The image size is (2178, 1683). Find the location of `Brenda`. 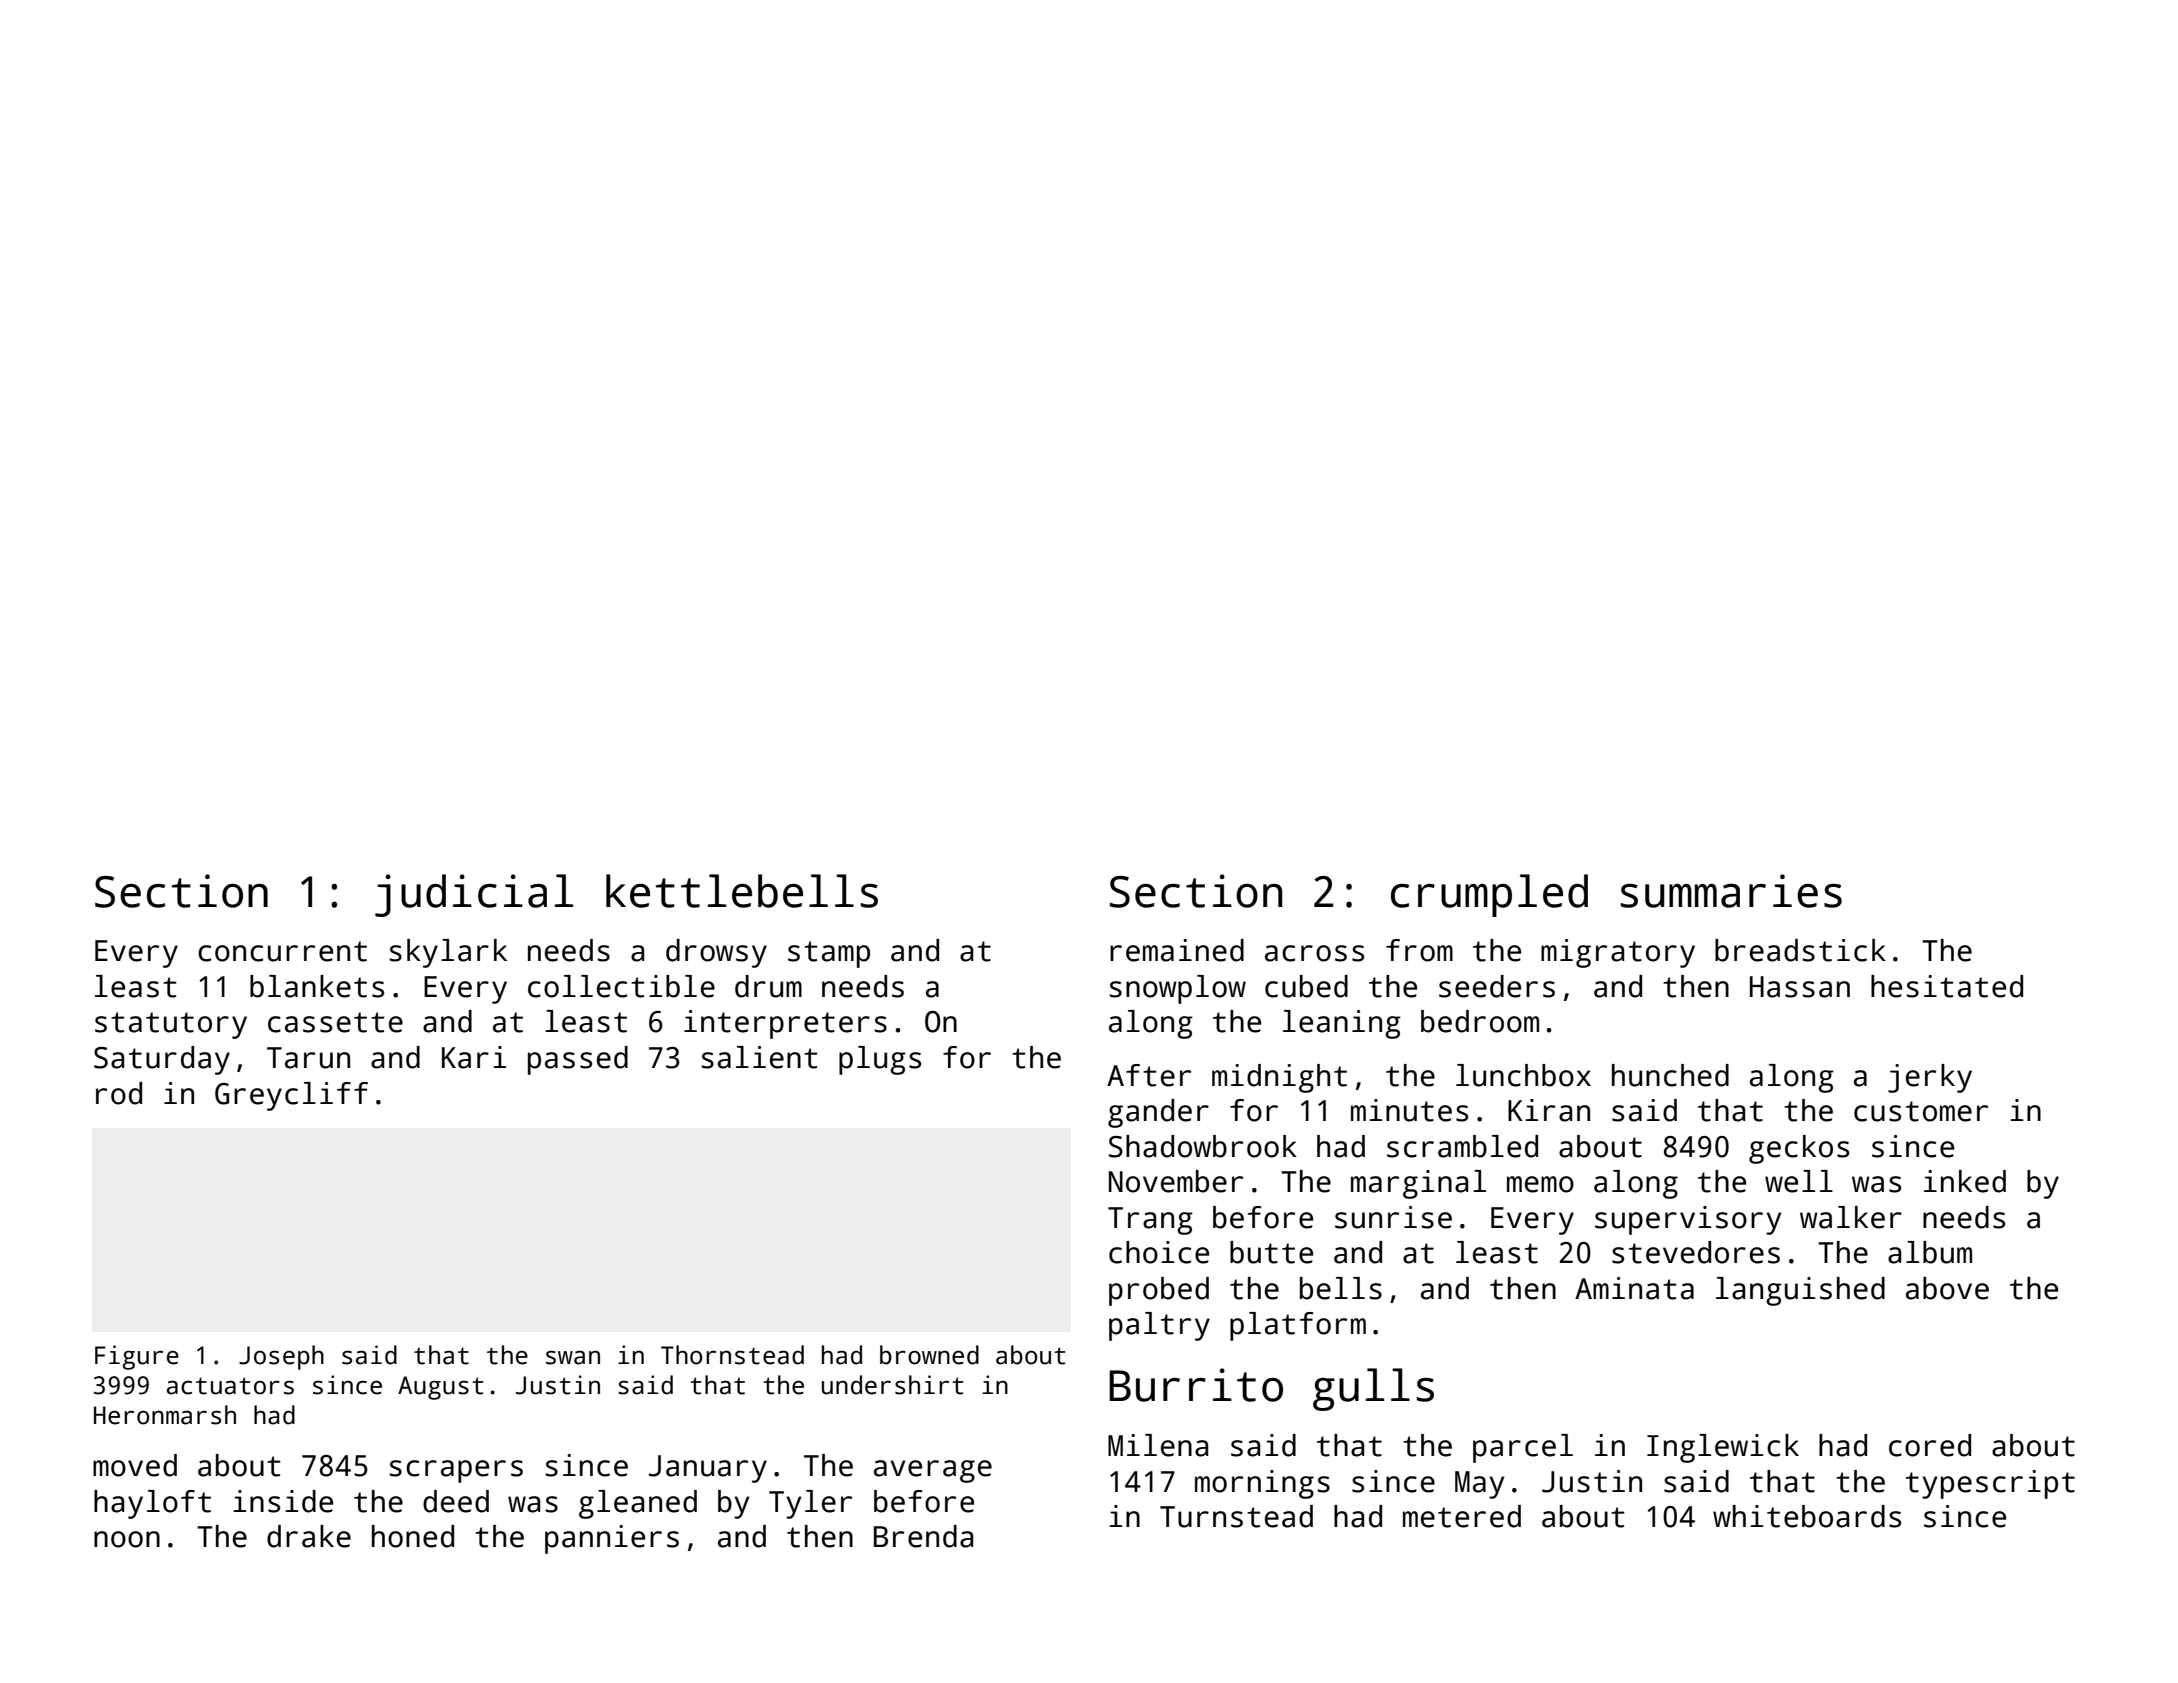

Brenda is located at coordinates (923, 1536).
